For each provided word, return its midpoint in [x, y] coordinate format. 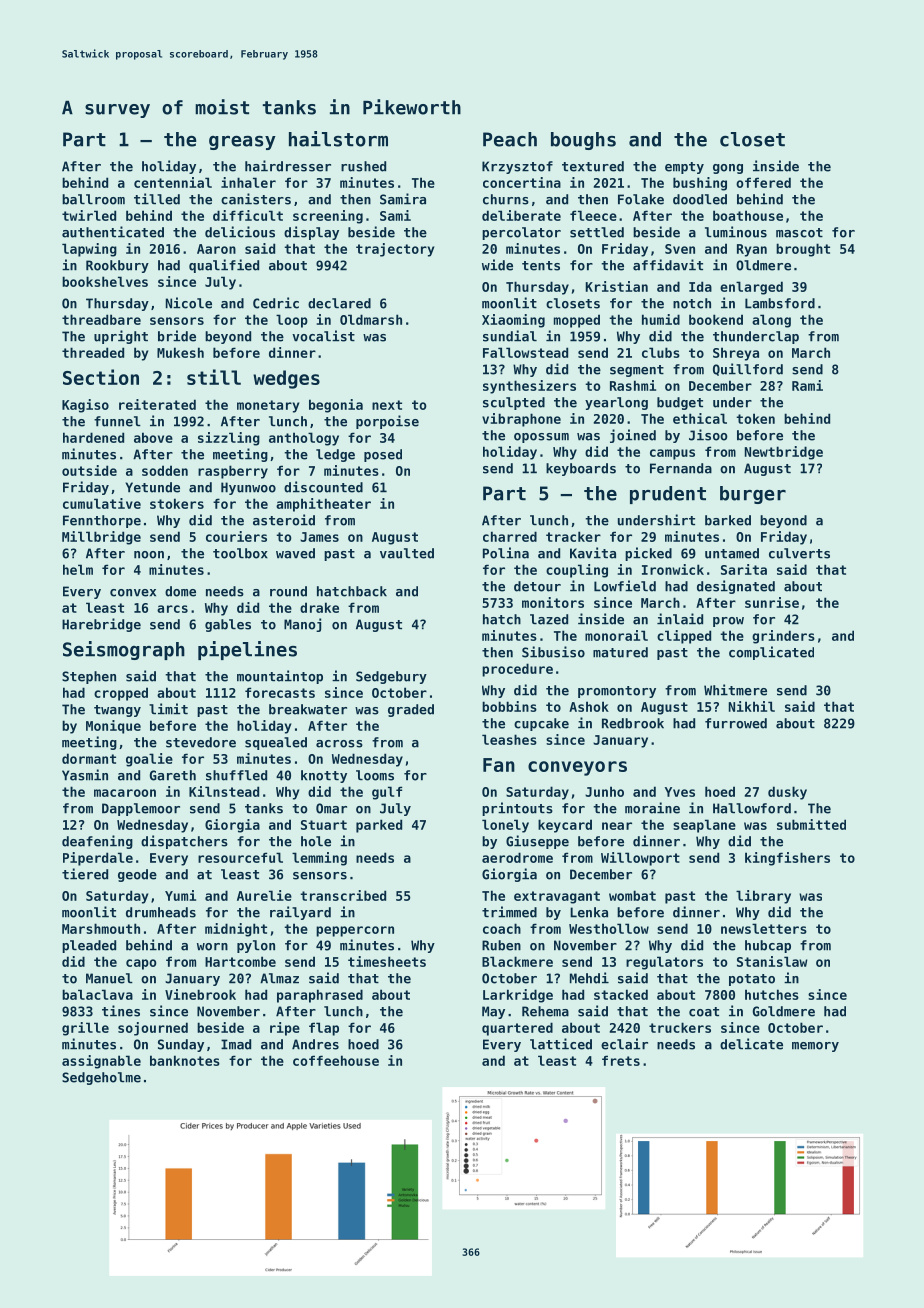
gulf [387, 793]
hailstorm [338, 139]
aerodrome [517, 857]
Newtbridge [784, 453]
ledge [335, 455]
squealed [276, 743]
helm [78, 569]
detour [537, 586]
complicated [771, 653]
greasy [242, 143]
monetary [268, 406]
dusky [787, 793]
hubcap [768, 946]
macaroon [125, 793]
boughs [583, 141]
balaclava [97, 994]
